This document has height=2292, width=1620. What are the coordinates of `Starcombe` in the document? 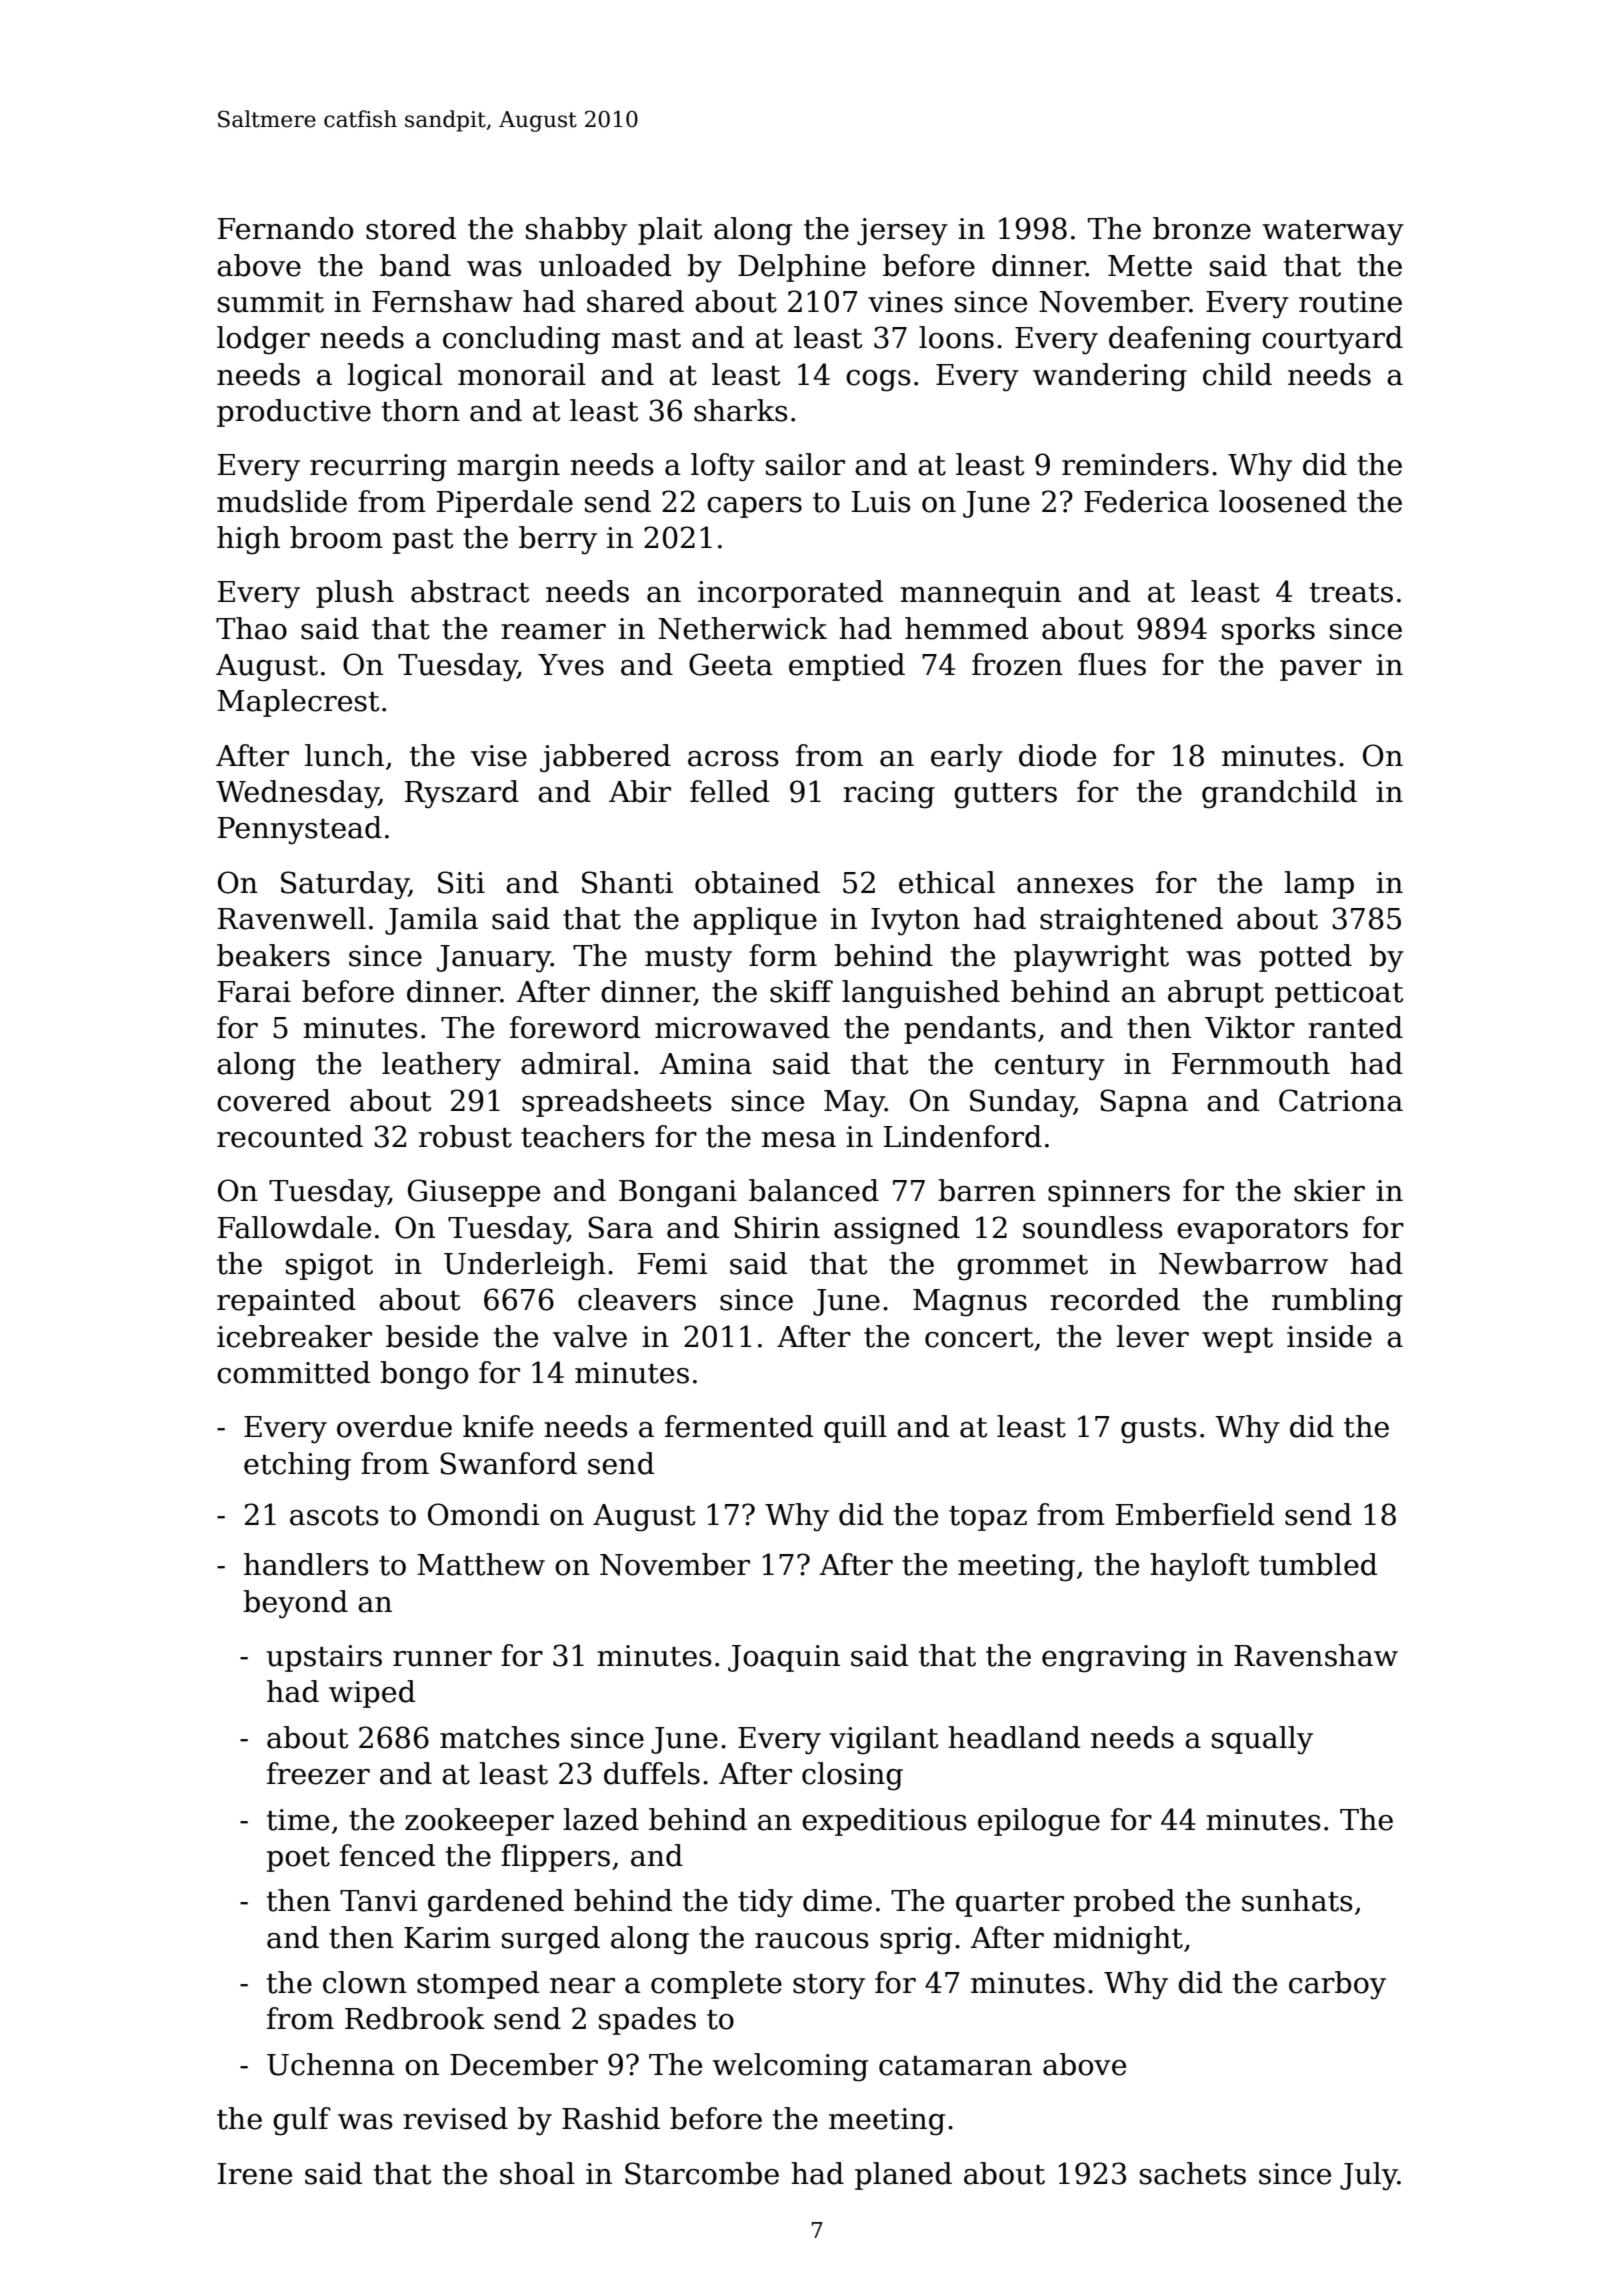 It's located at (702, 2173).
